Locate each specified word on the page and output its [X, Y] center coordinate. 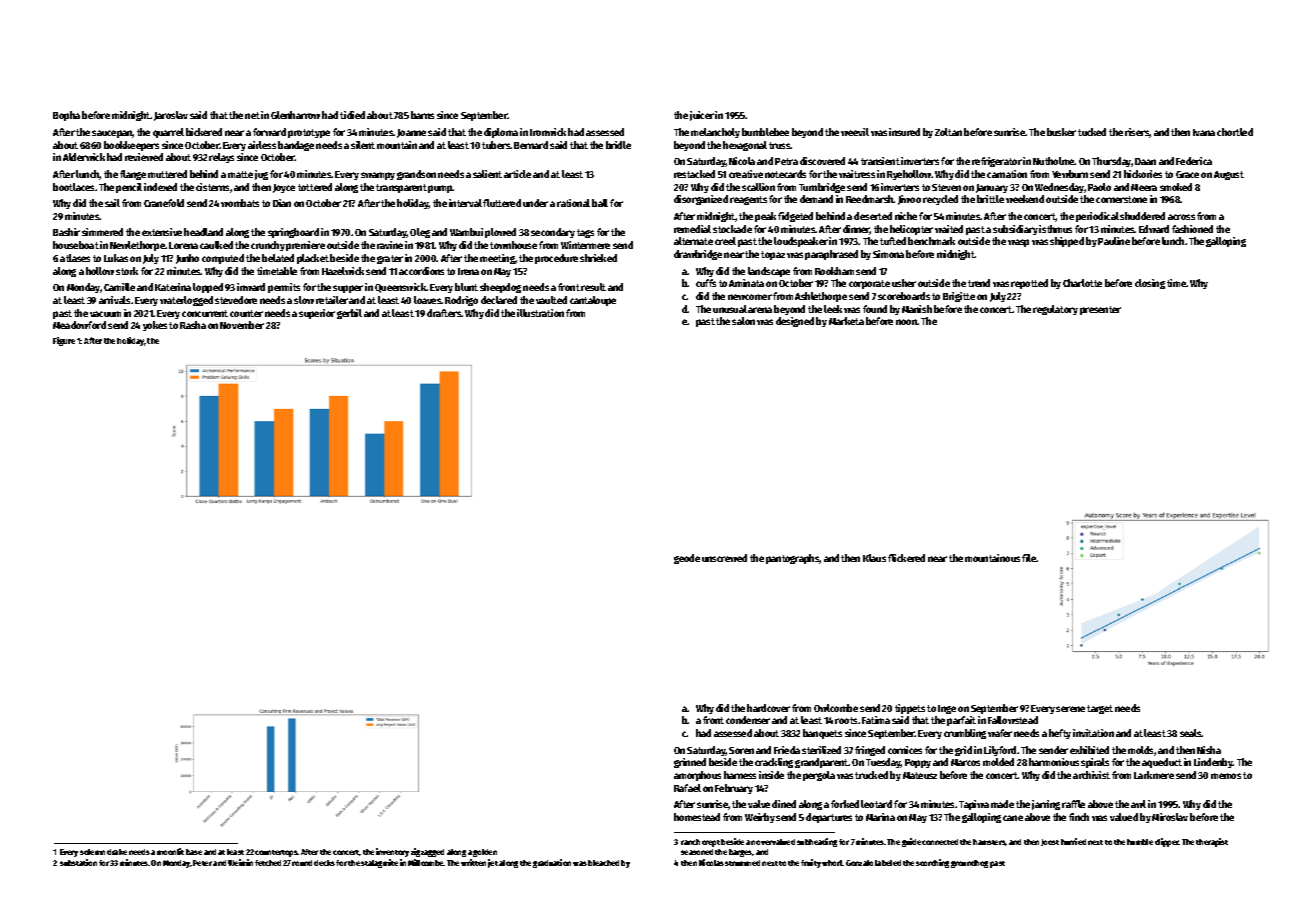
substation [78, 862]
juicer [702, 116]
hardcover [768, 708]
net [252, 115]
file [1029, 558]
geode [687, 559]
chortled [1235, 132]
